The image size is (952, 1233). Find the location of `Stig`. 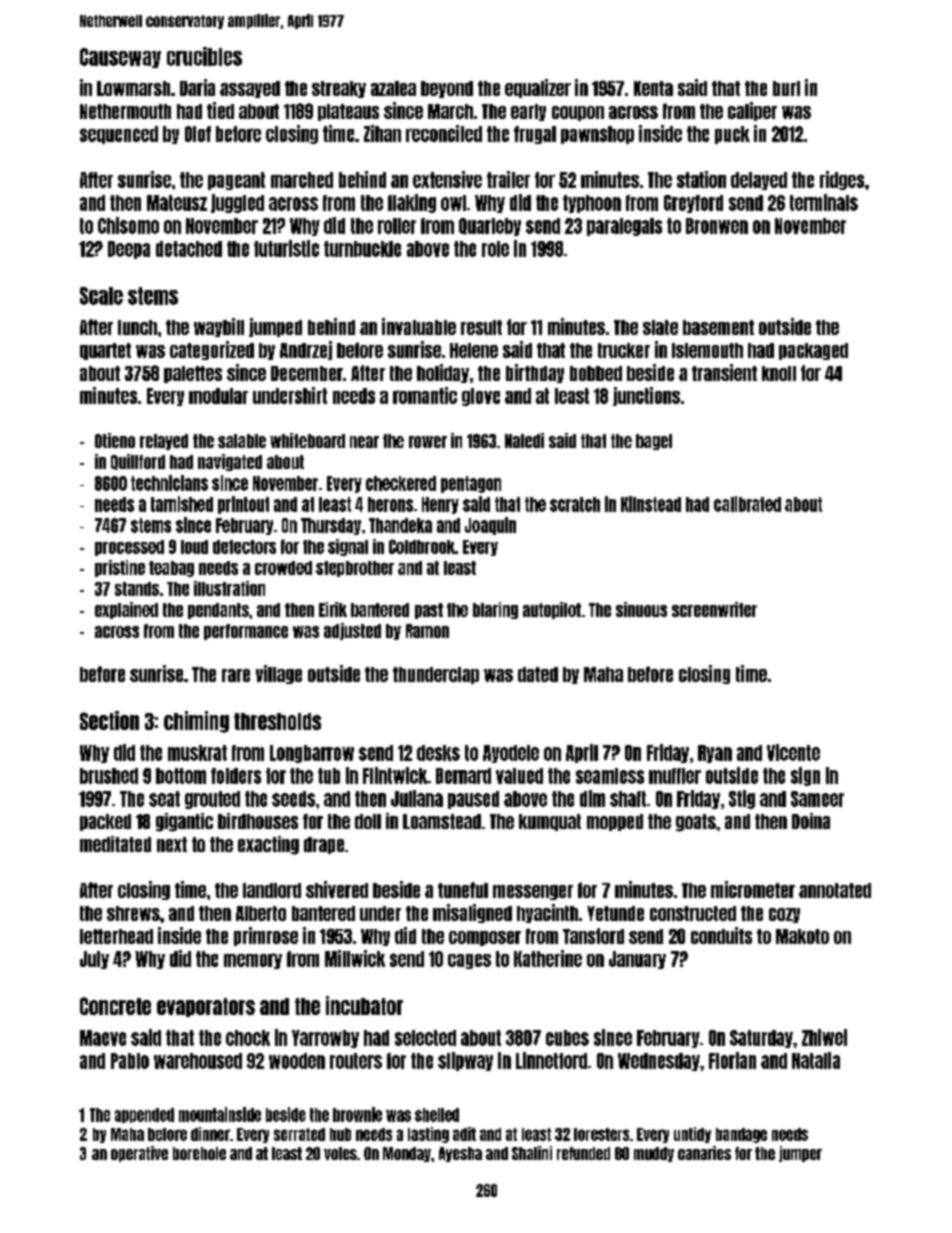

Stig is located at coordinates (742, 799).
